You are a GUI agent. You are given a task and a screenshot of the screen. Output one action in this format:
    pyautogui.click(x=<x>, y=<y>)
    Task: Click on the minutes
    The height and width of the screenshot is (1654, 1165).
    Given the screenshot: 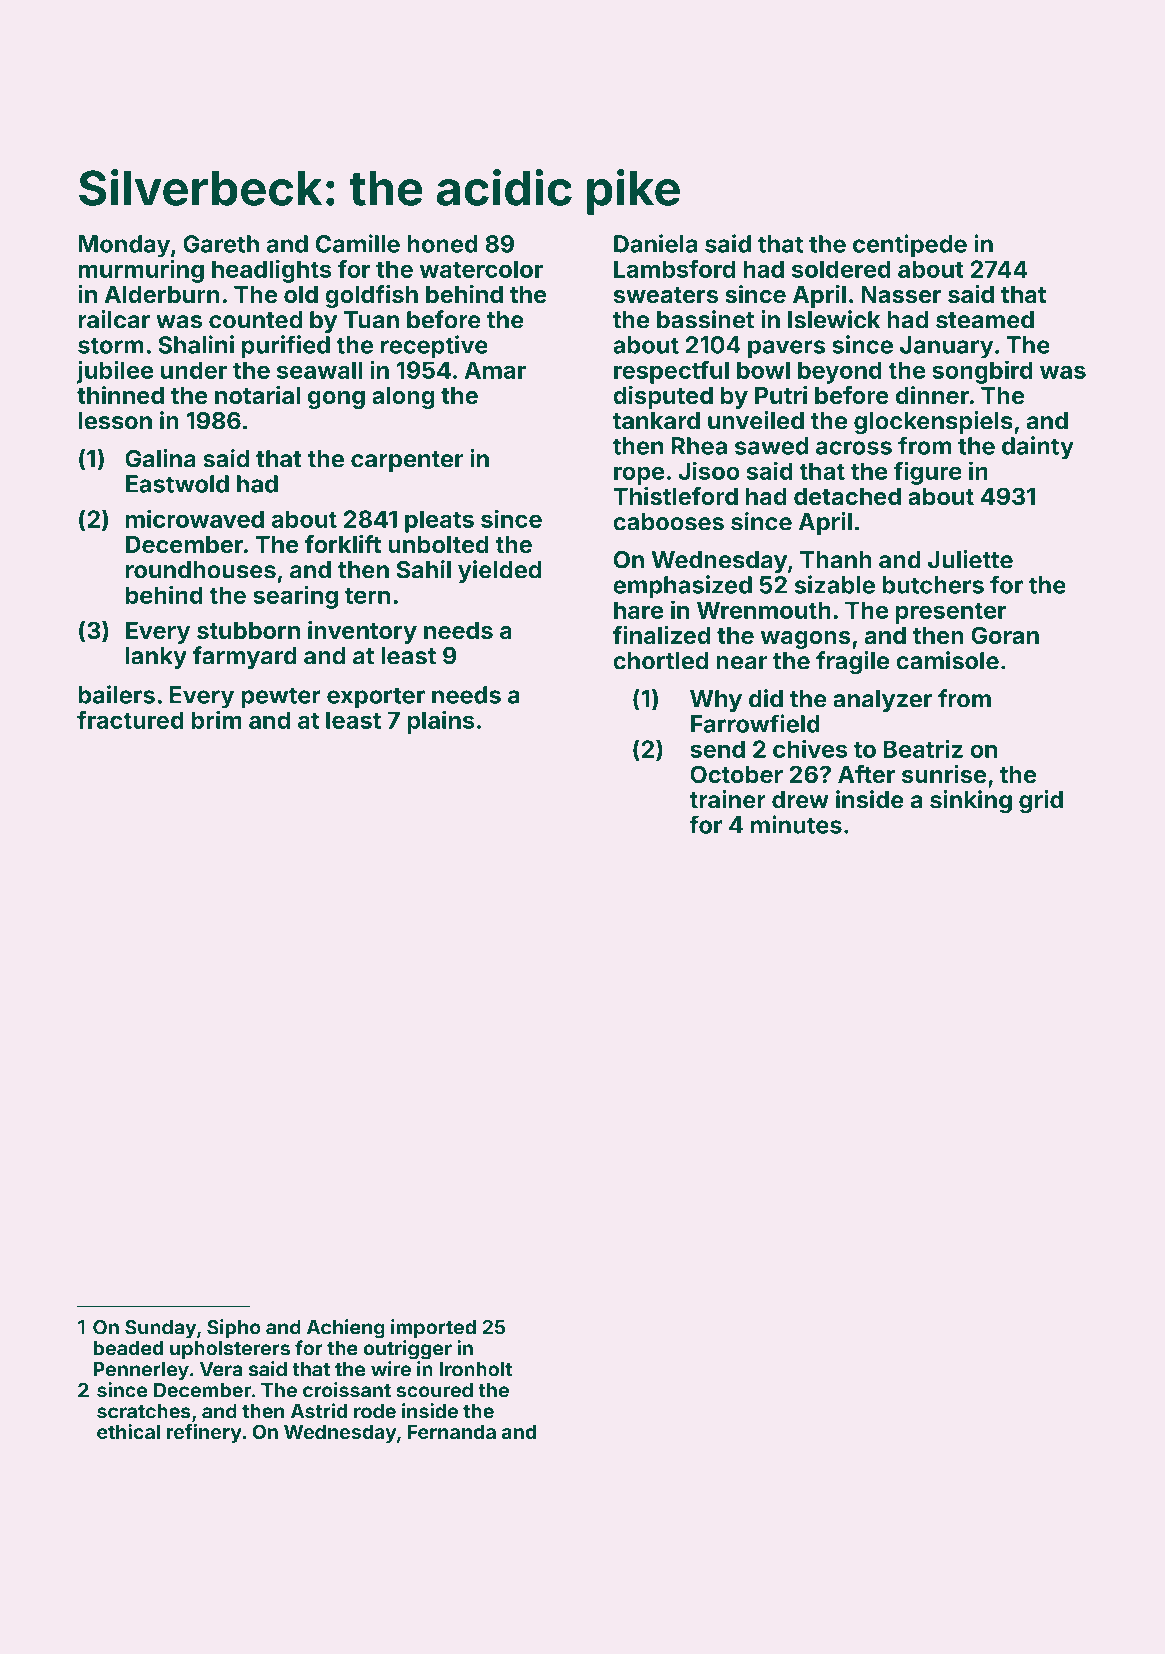 What is the action you would take?
    pyautogui.click(x=796, y=824)
